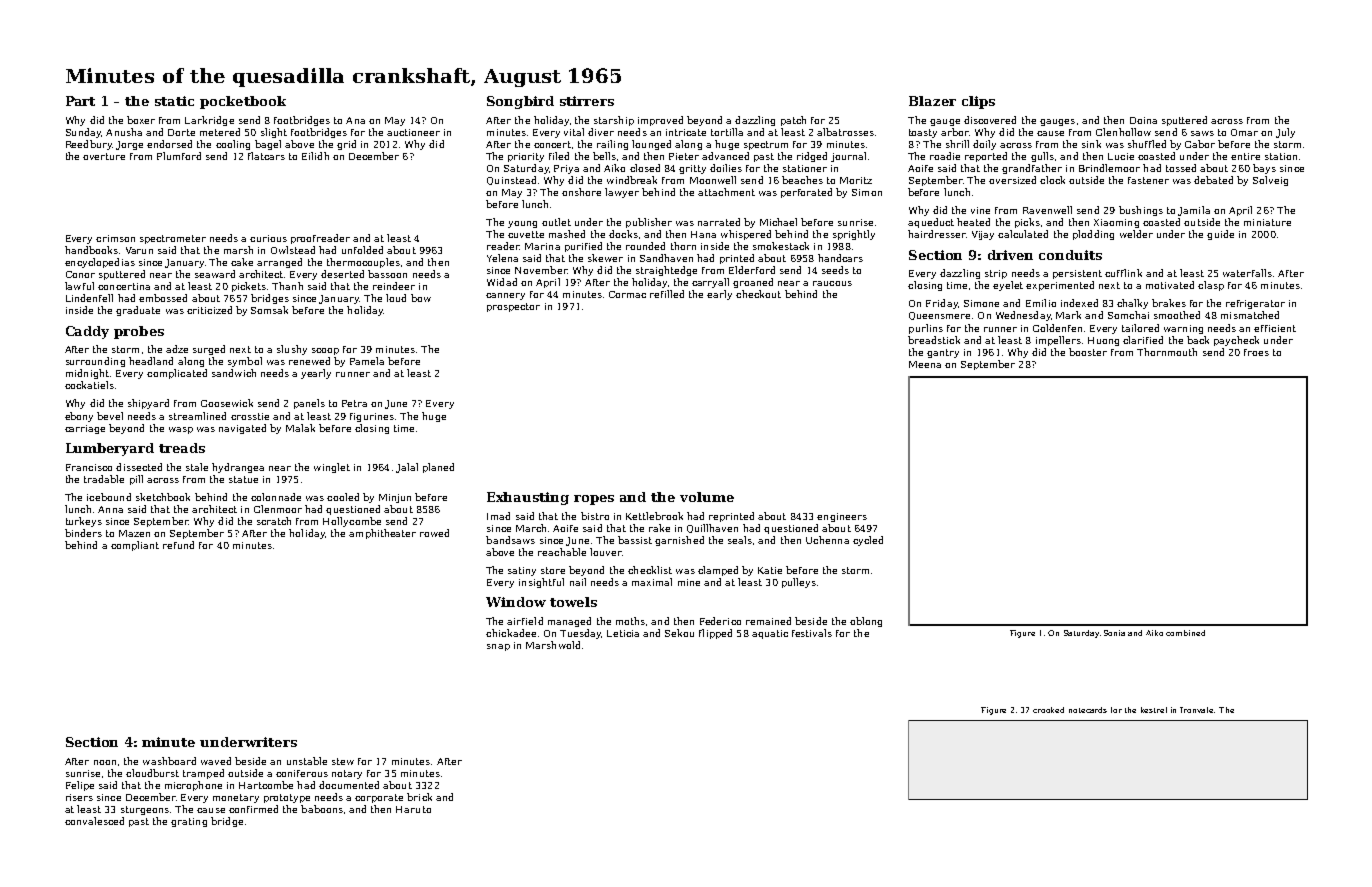  What do you see at coordinates (932, 101) in the image?
I see `Blazer` at bounding box center [932, 101].
